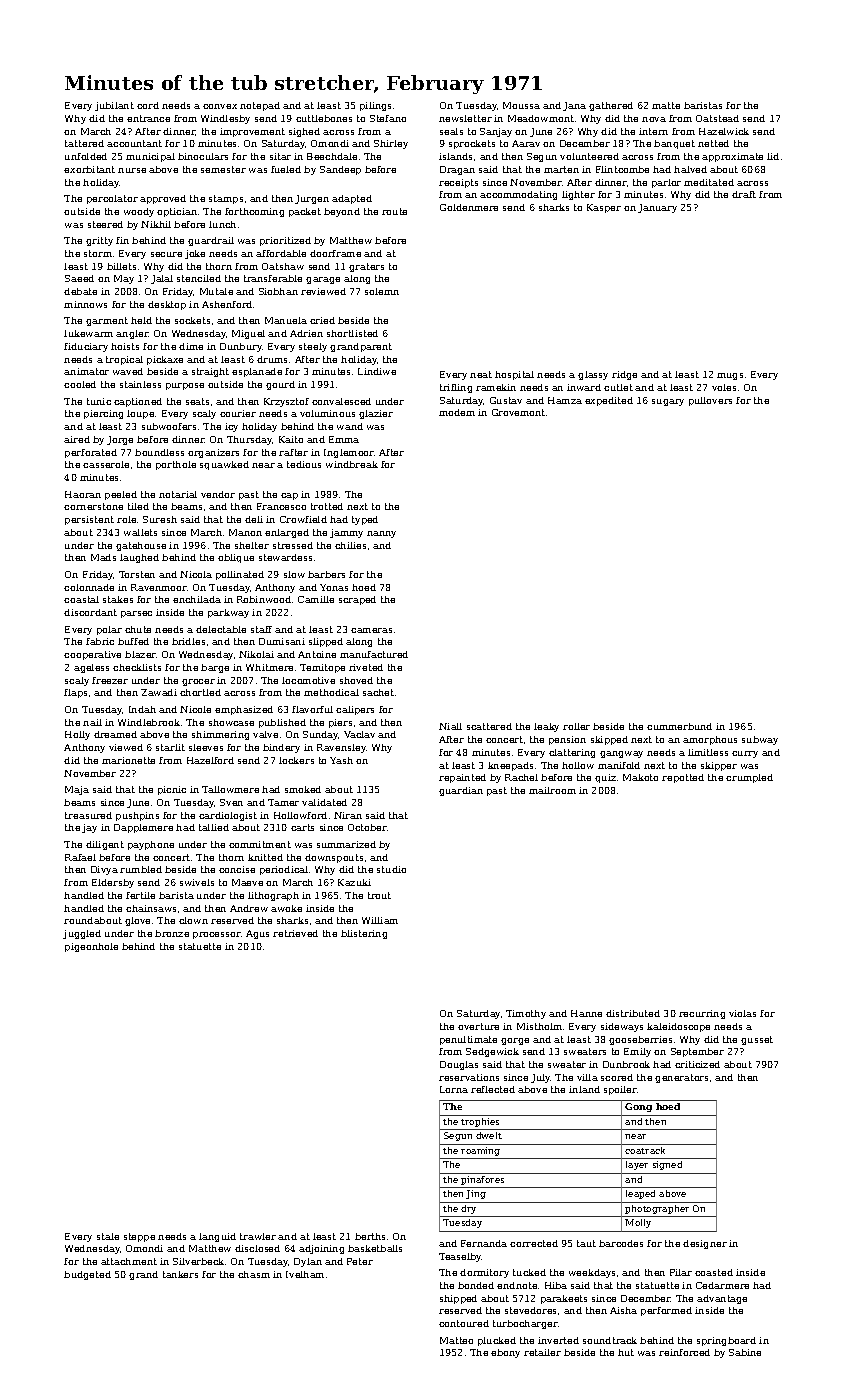 The image size is (849, 1400). Describe the element at coordinates (85, 304) in the image. I see `minnows` at that location.
